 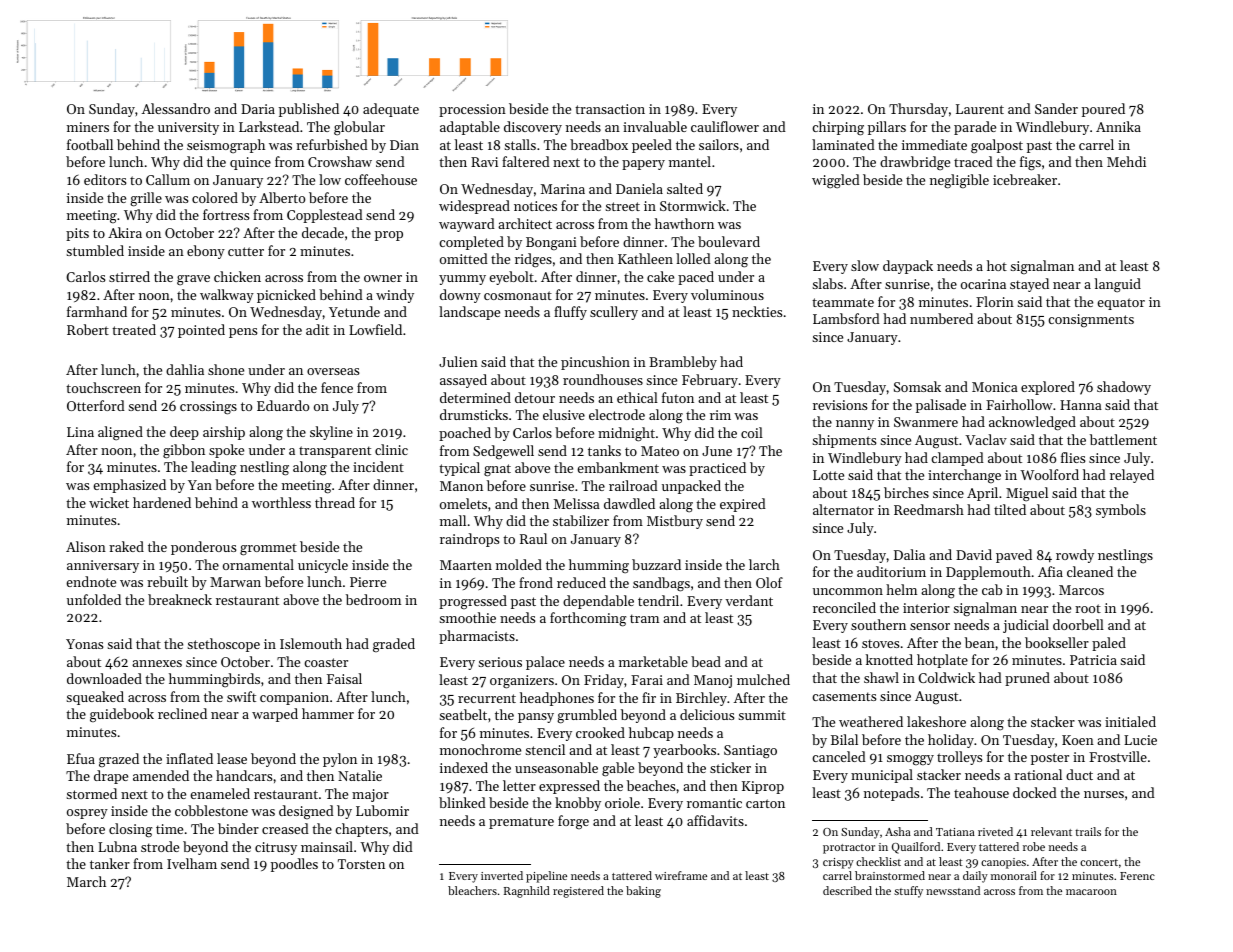 What do you see at coordinates (1025, 179) in the screenshot?
I see `icebreaker` at bounding box center [1025, 179].
